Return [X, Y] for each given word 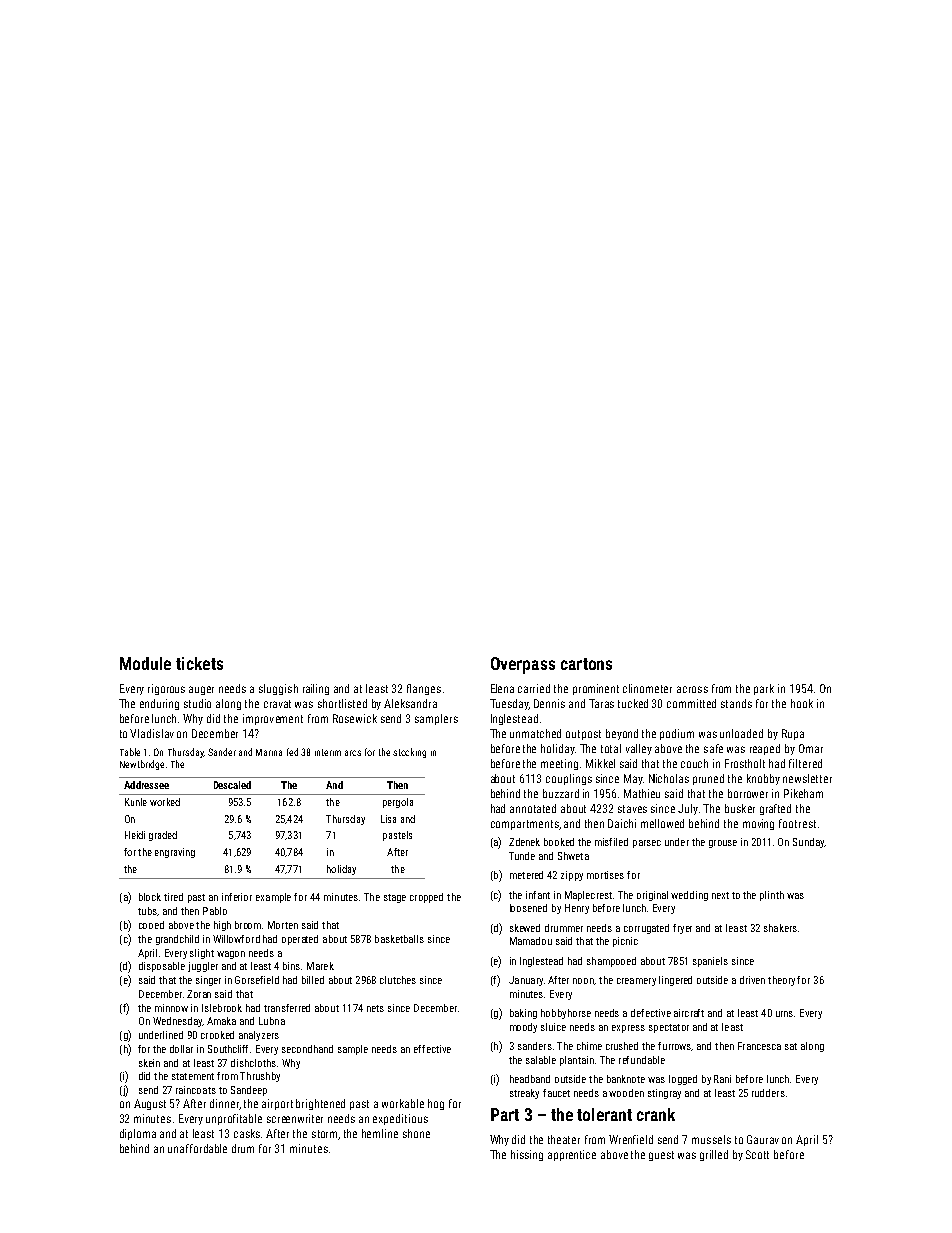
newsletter [807, 778]
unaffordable [197, 1148]
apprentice [572, 1155]
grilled [714, 1155]
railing [316, 689]
